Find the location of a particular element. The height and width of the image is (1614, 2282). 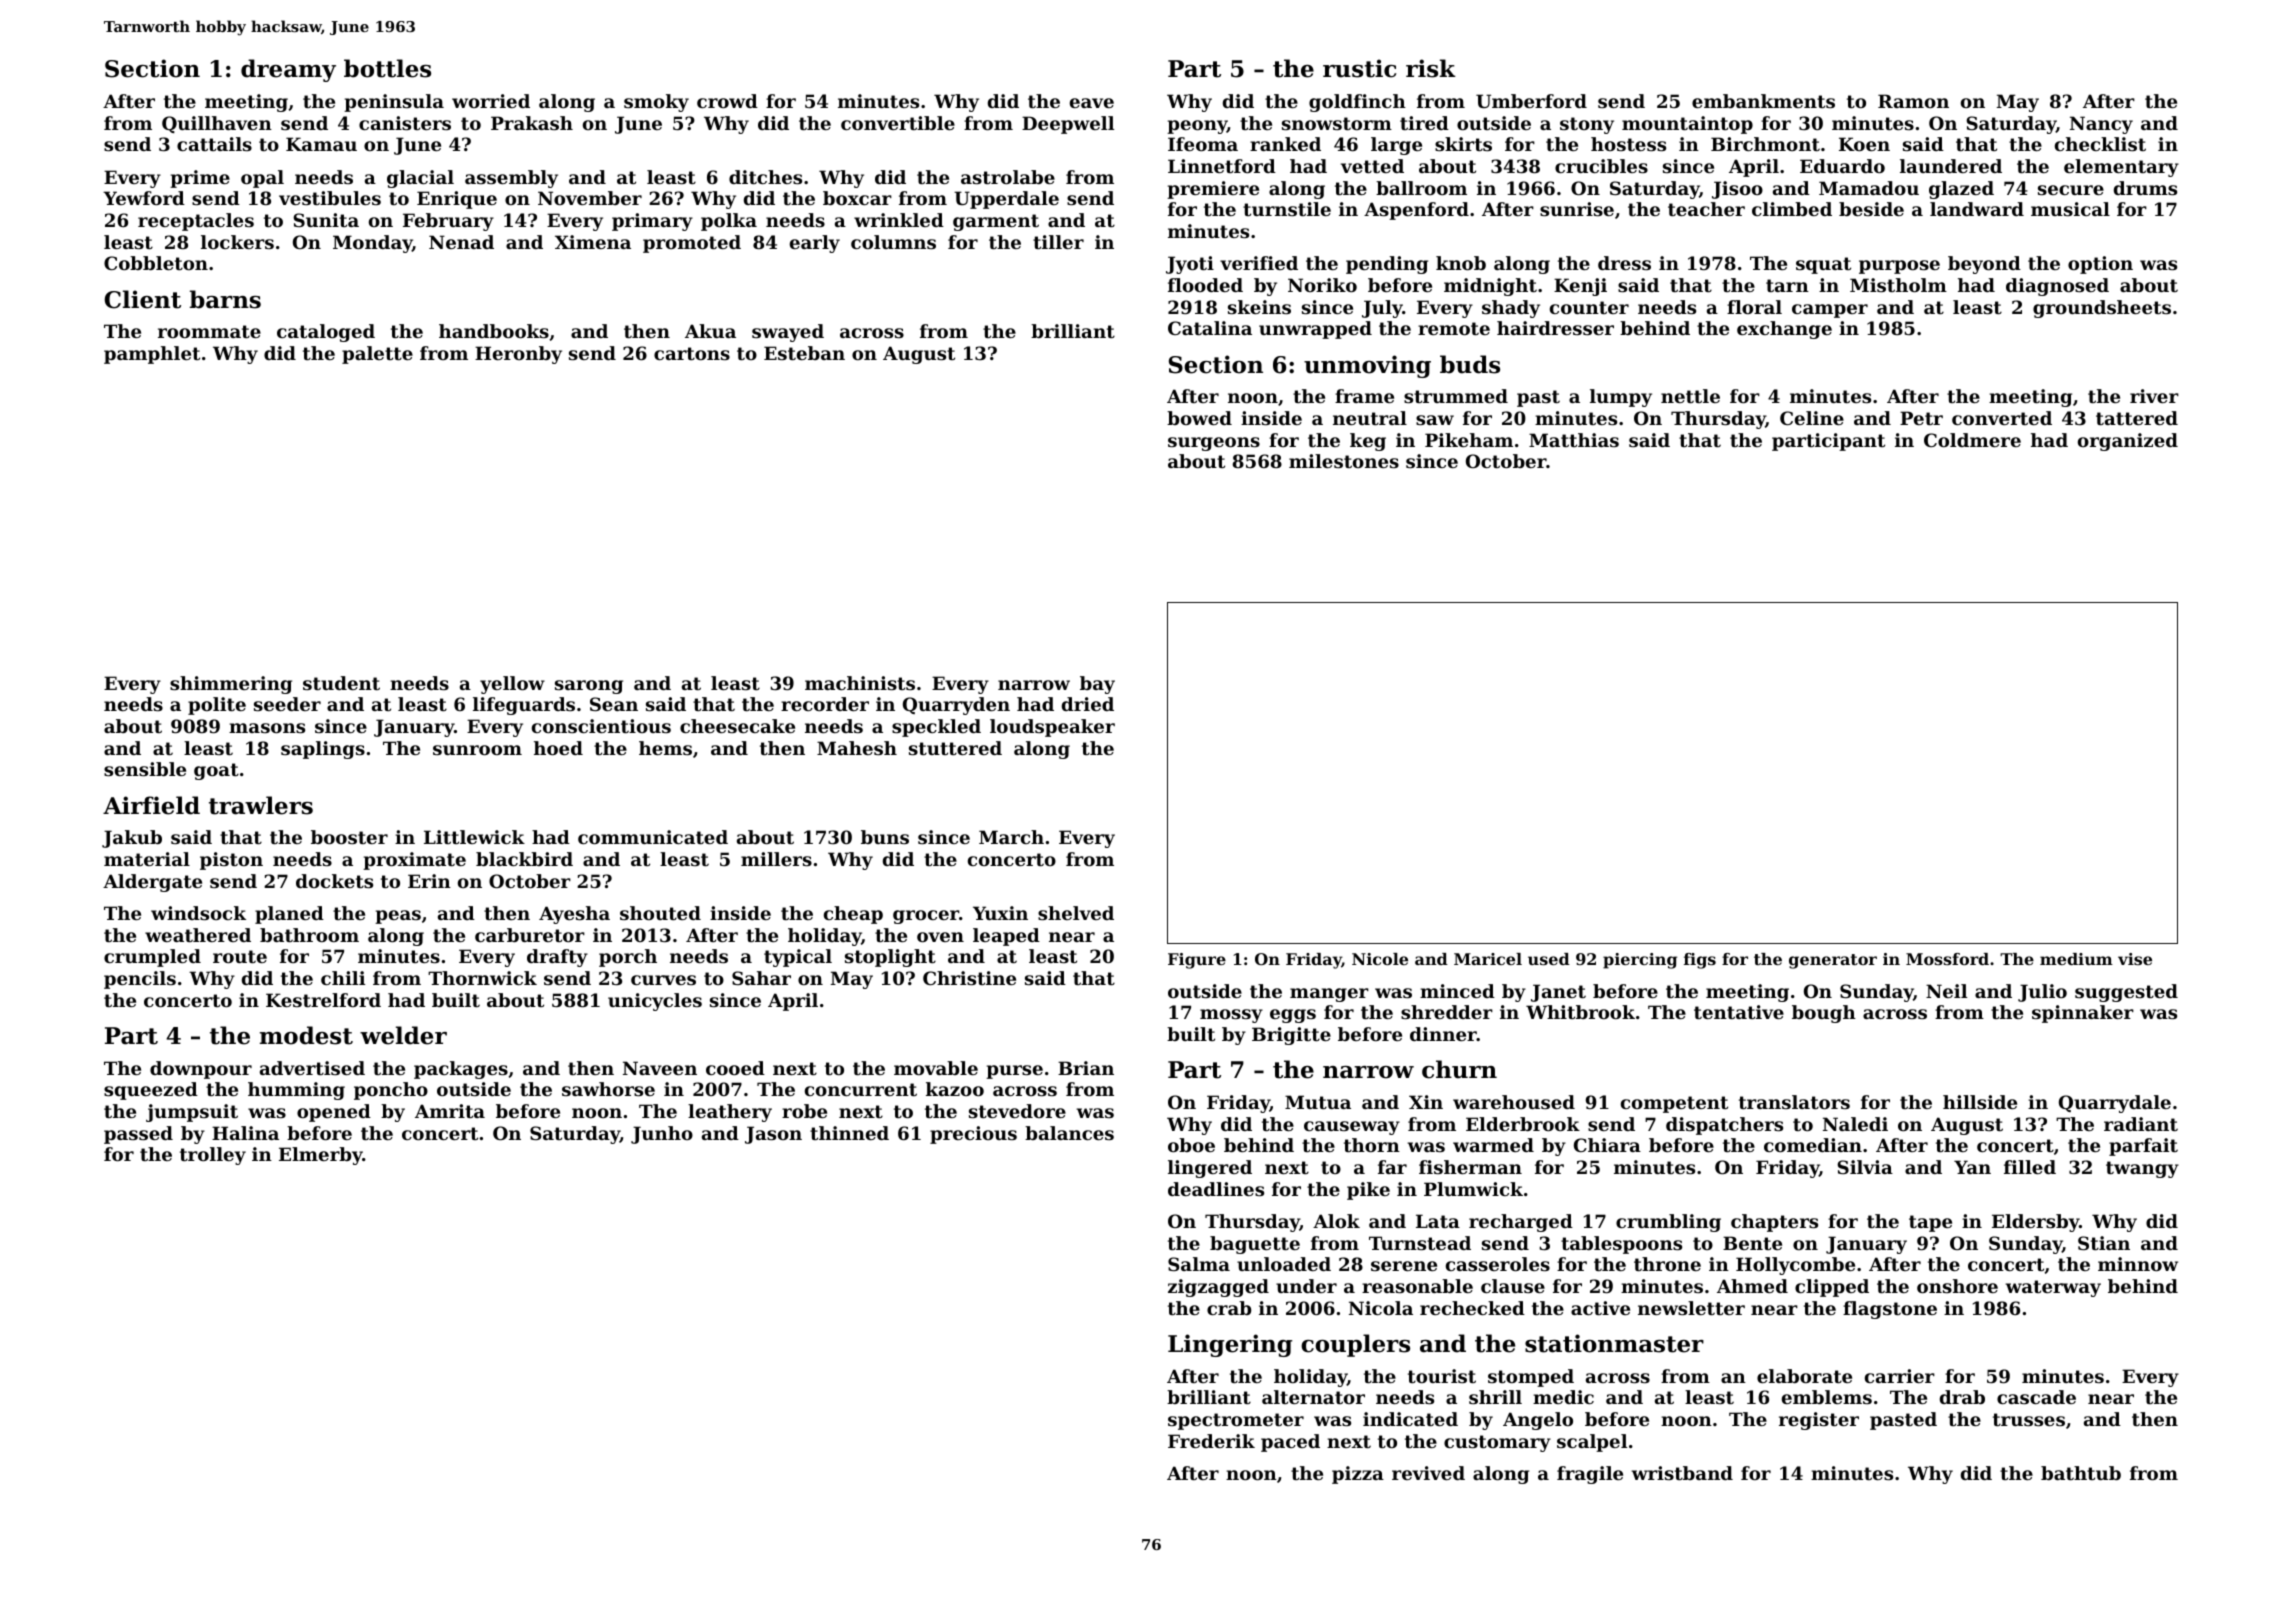

Junho is located at coordinates (662, 1135).
